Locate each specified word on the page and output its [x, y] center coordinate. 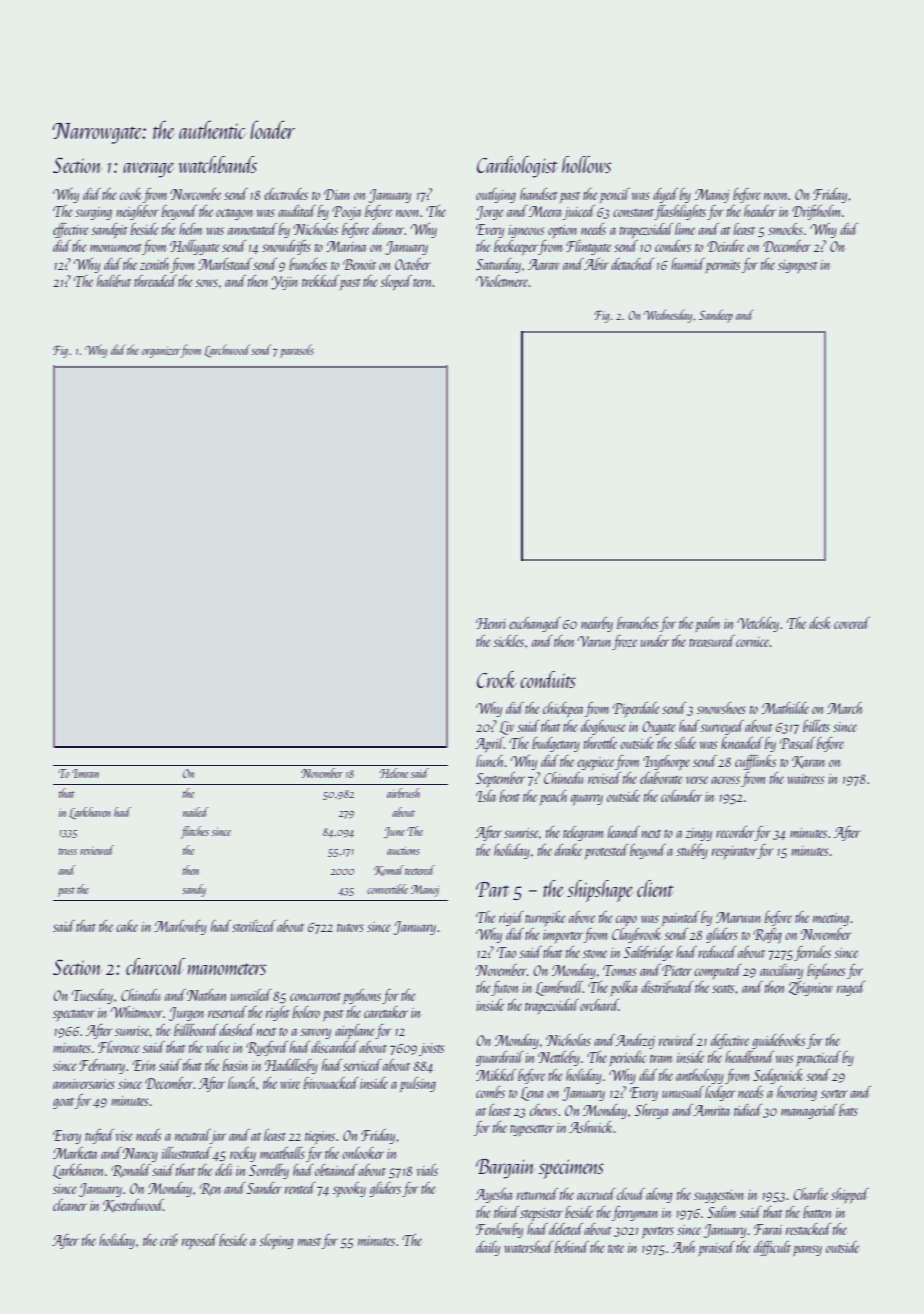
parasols [297, 351]
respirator [734, 852]
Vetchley [758, 624]
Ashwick [591, 1127]
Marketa [75, 1153]
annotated [252, 229]
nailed [196, 812]
